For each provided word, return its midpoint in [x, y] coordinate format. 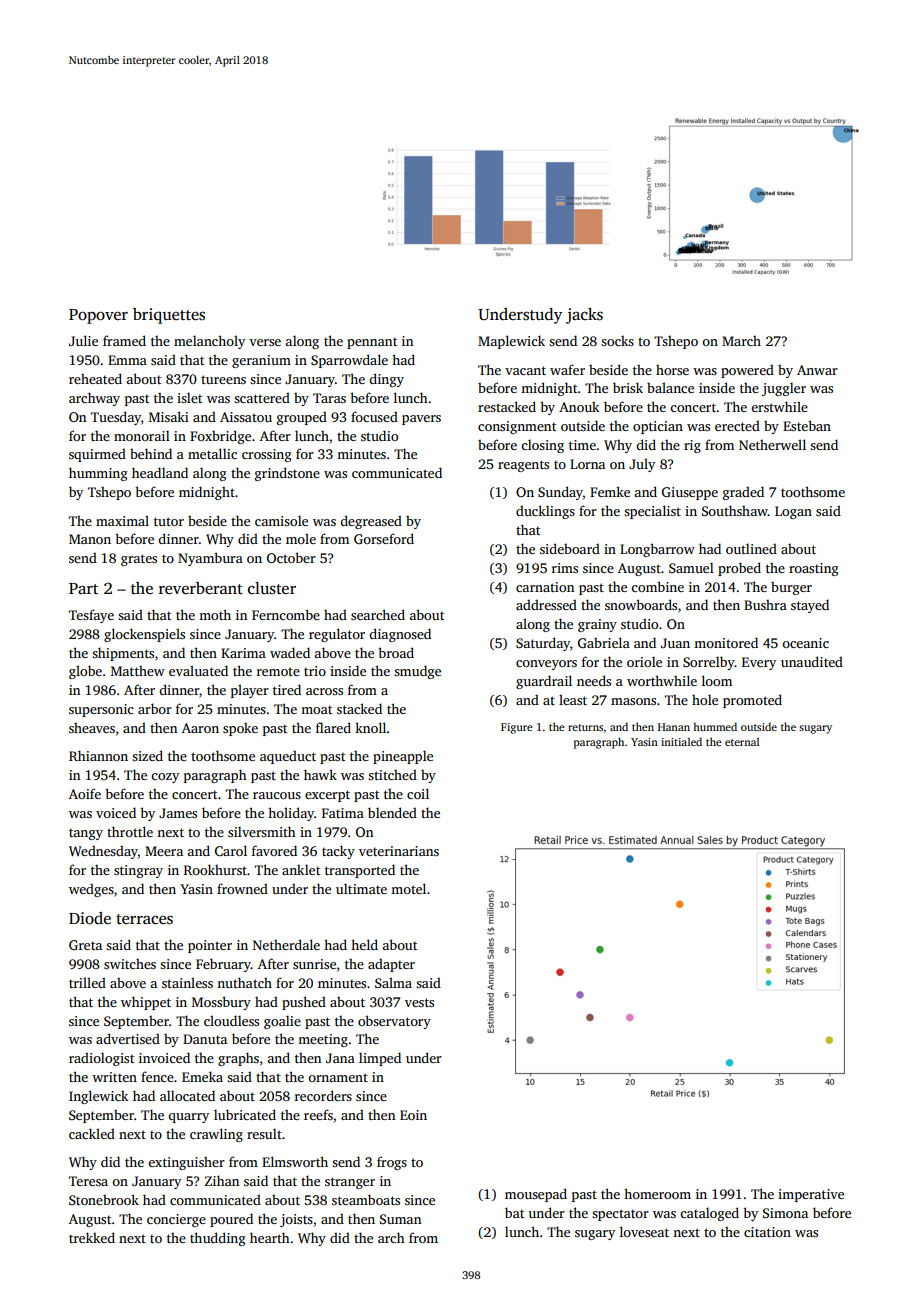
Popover [98, 316]
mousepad [536, 1195]
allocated [187, 1095]
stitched [392, 774]
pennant [372, 343]
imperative [811, 1195]
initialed [681, 741]
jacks [584, 316]
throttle [130, 831]
